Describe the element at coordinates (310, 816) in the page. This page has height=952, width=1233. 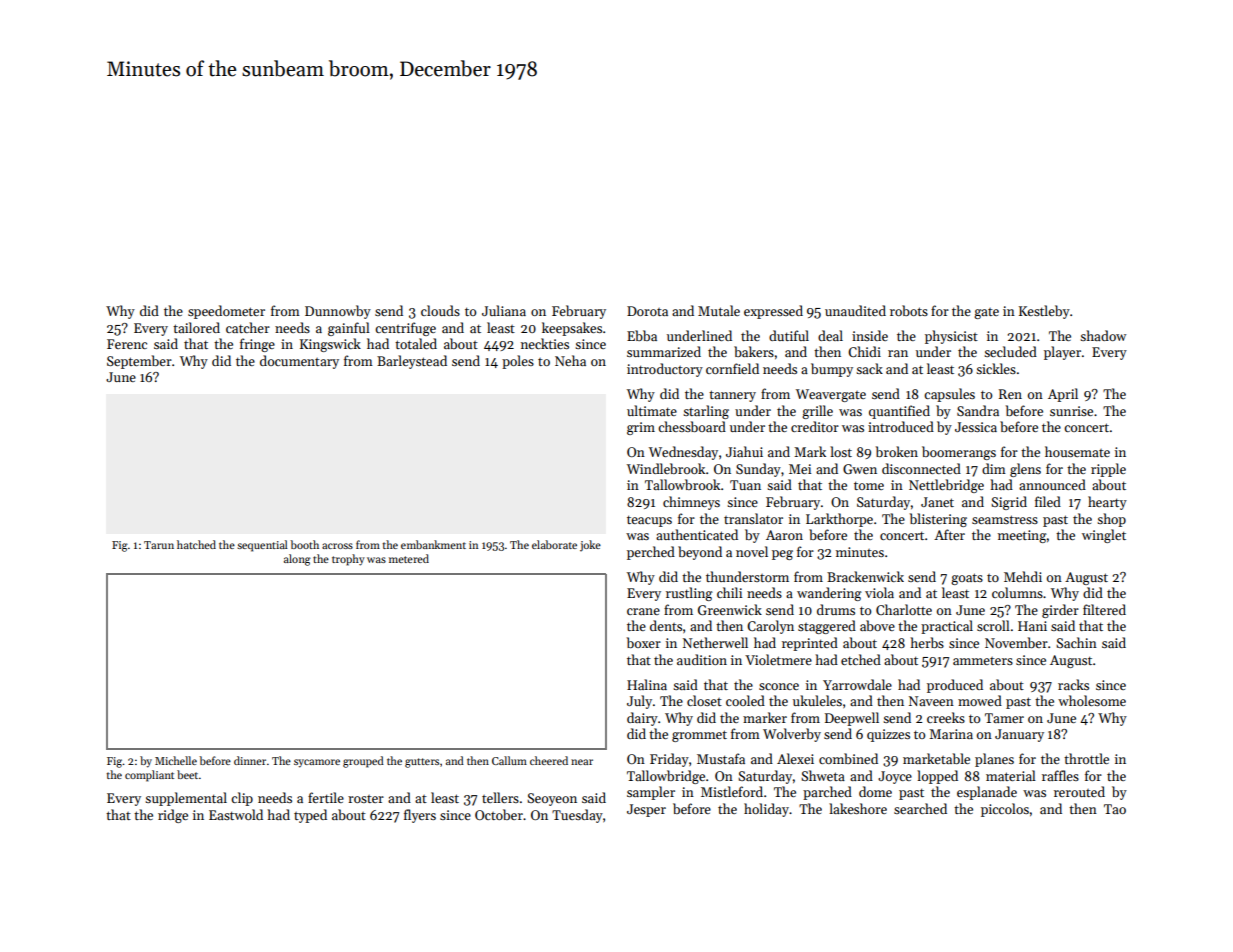
I see `typed` at that location.
